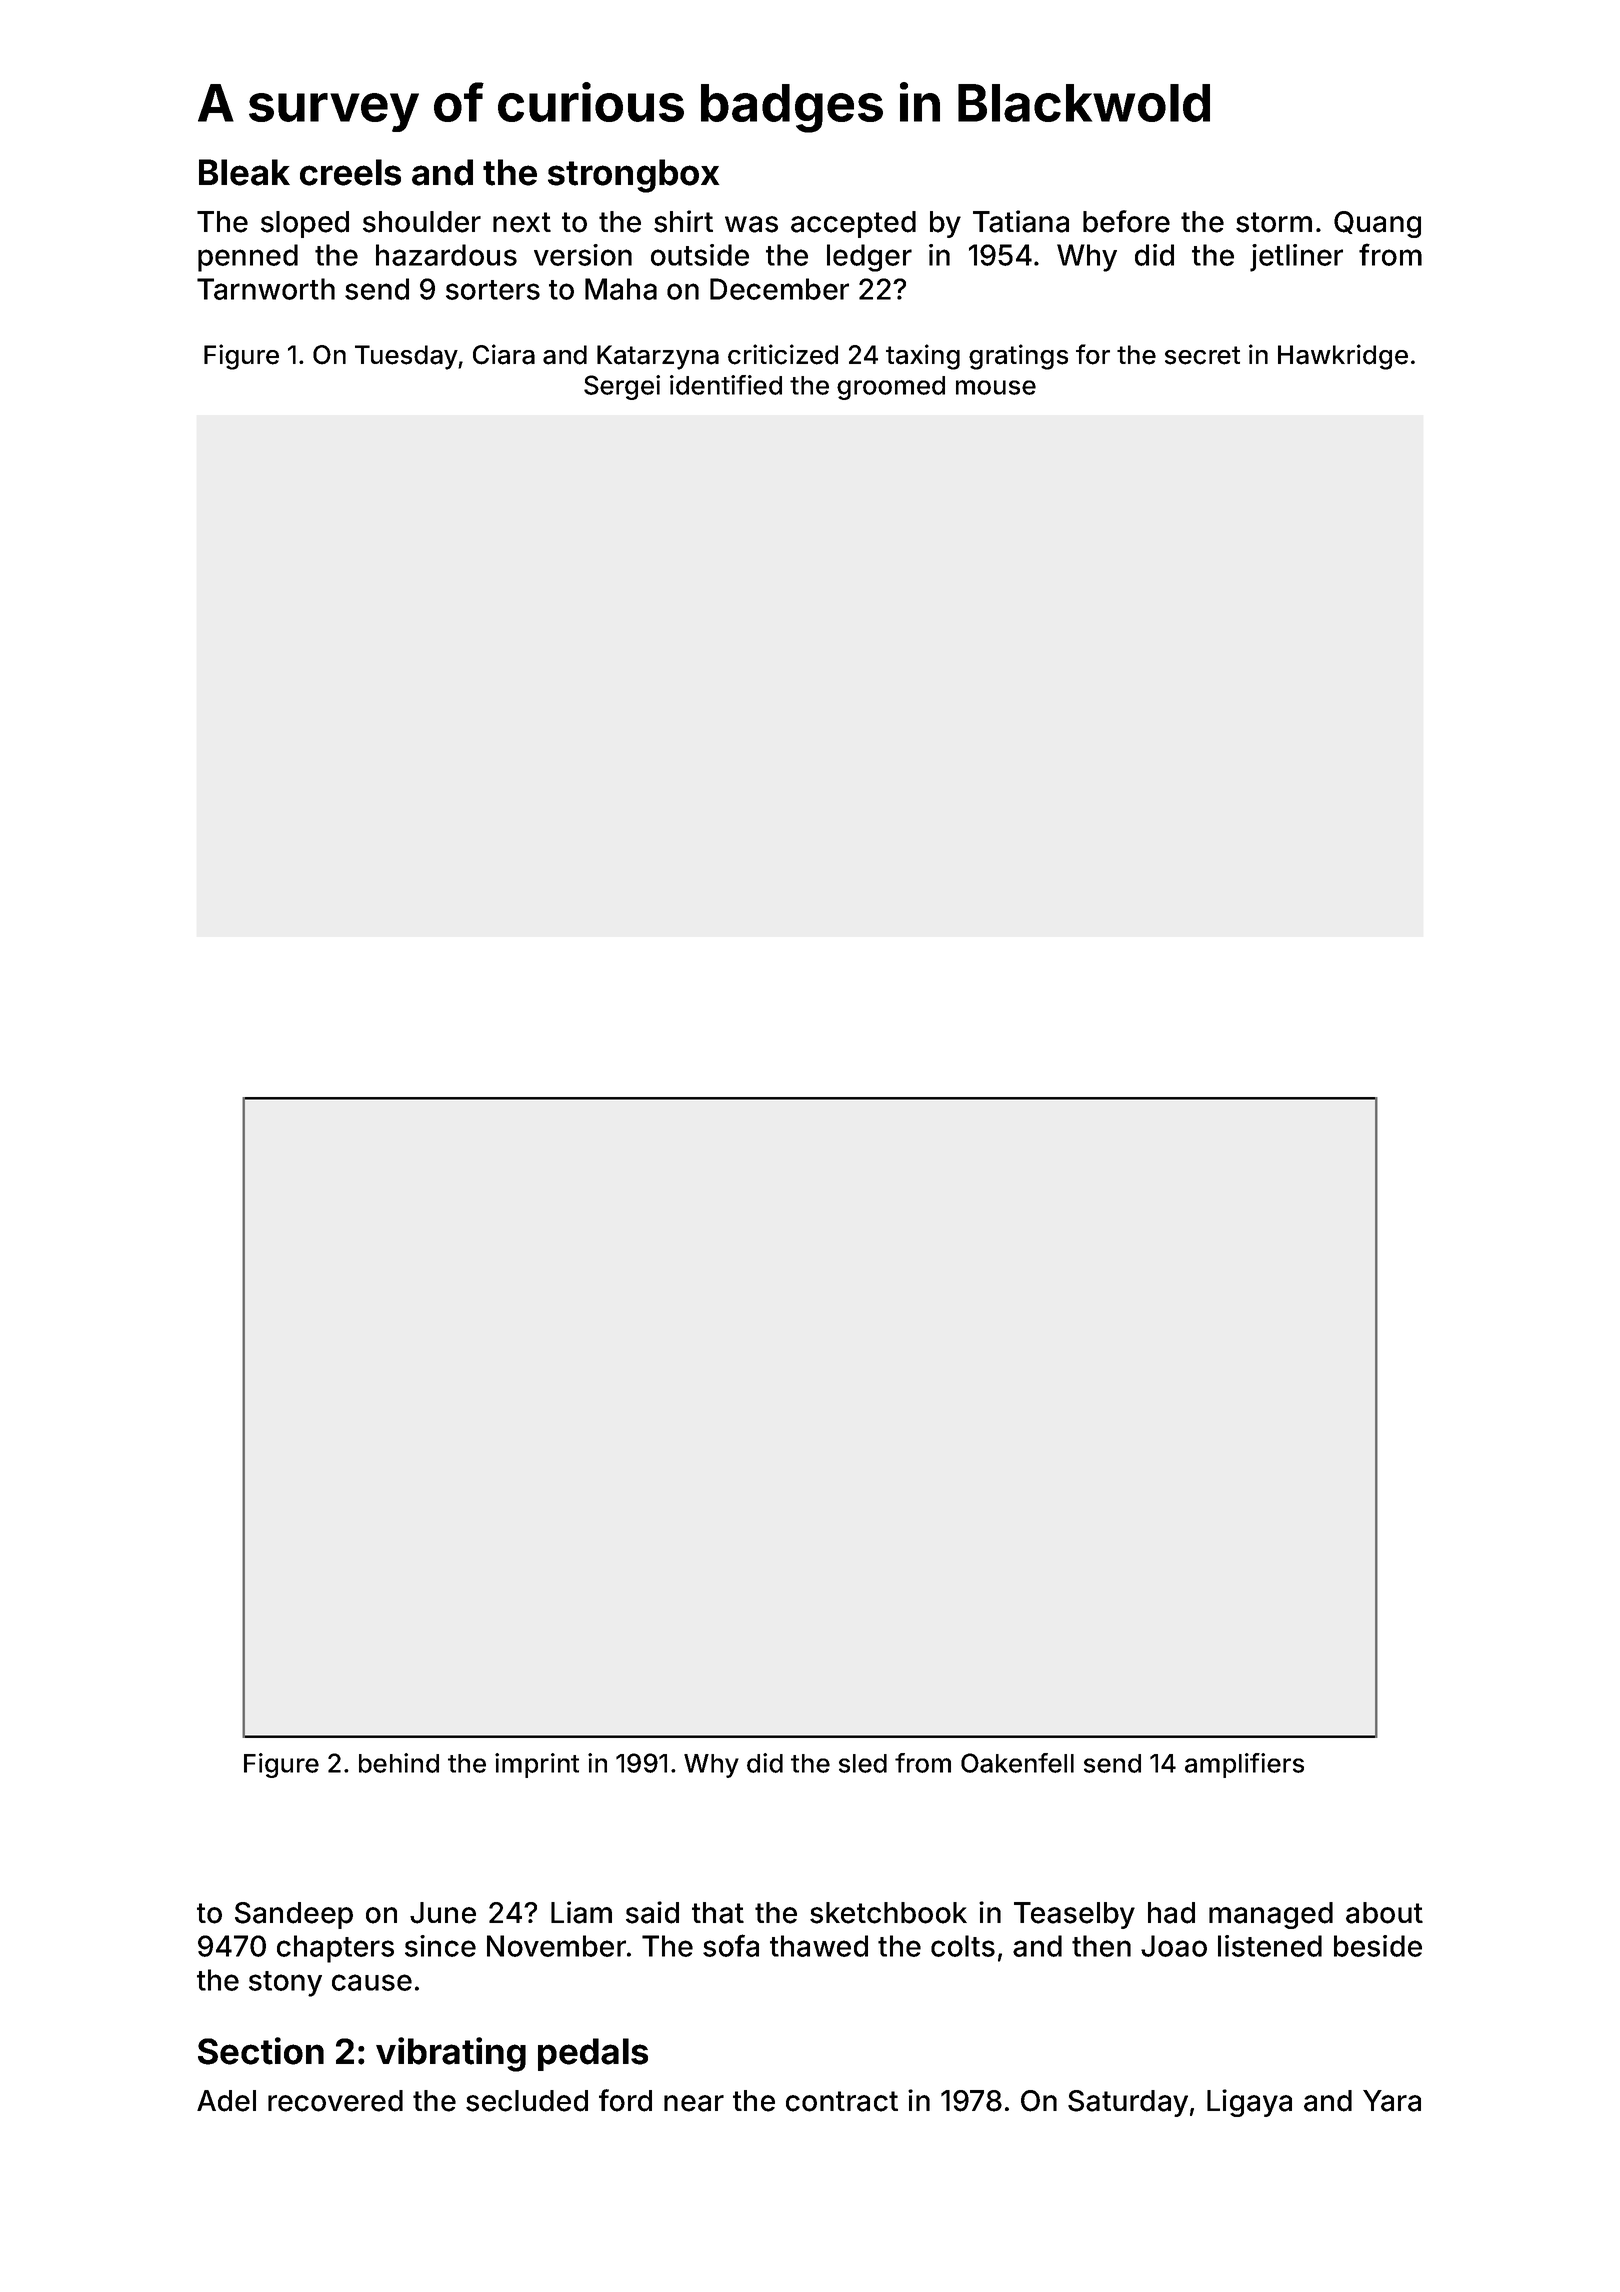 This screenshot has height=2292, width=1620. What do you see at coordinates (1202, 355) in the screenshot?
I see `secret` at bounding box center [1202, 355].
